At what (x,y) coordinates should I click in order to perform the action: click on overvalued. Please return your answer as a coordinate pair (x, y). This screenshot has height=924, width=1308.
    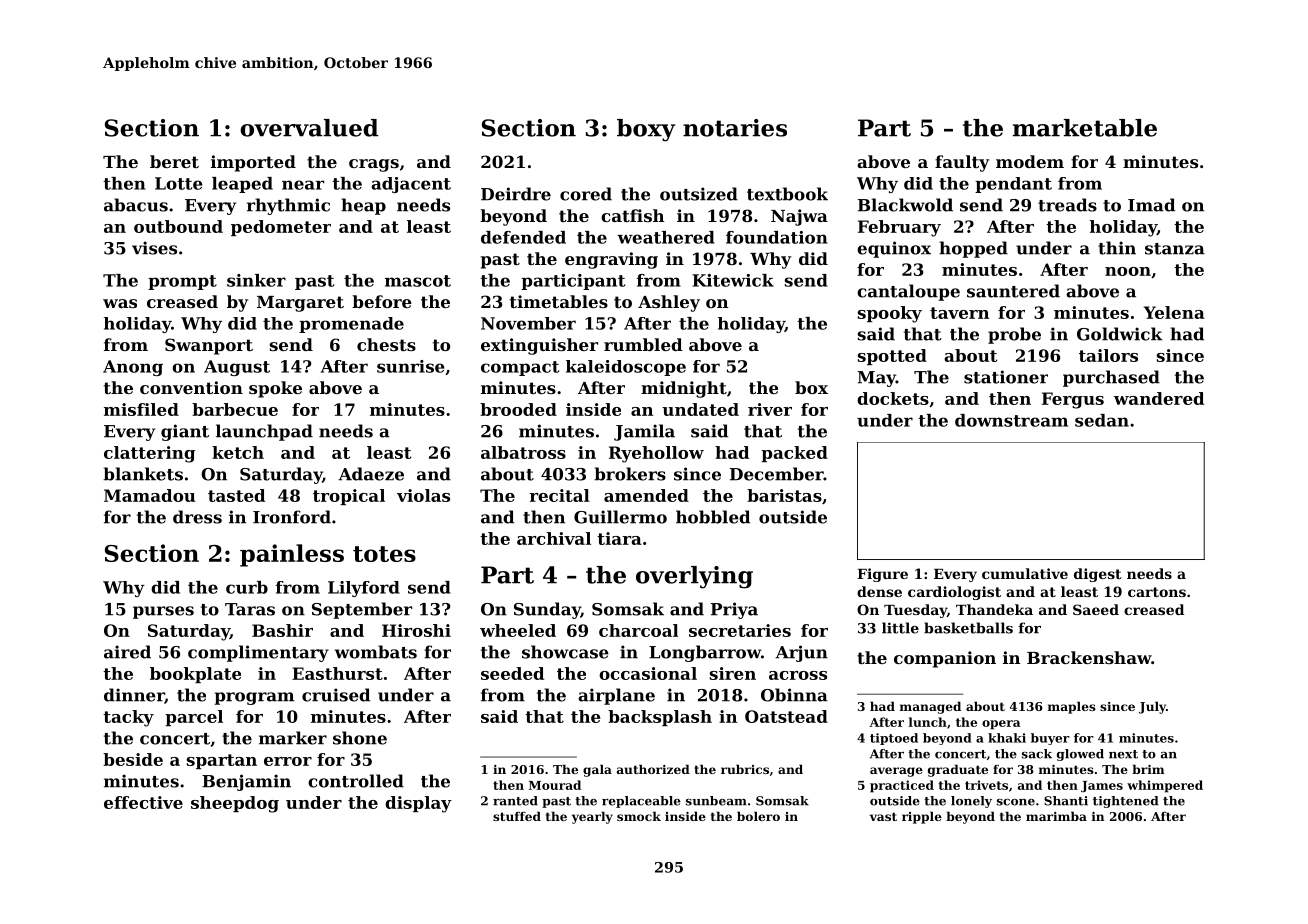
    Looking at the image, I should click on (309, 128).
